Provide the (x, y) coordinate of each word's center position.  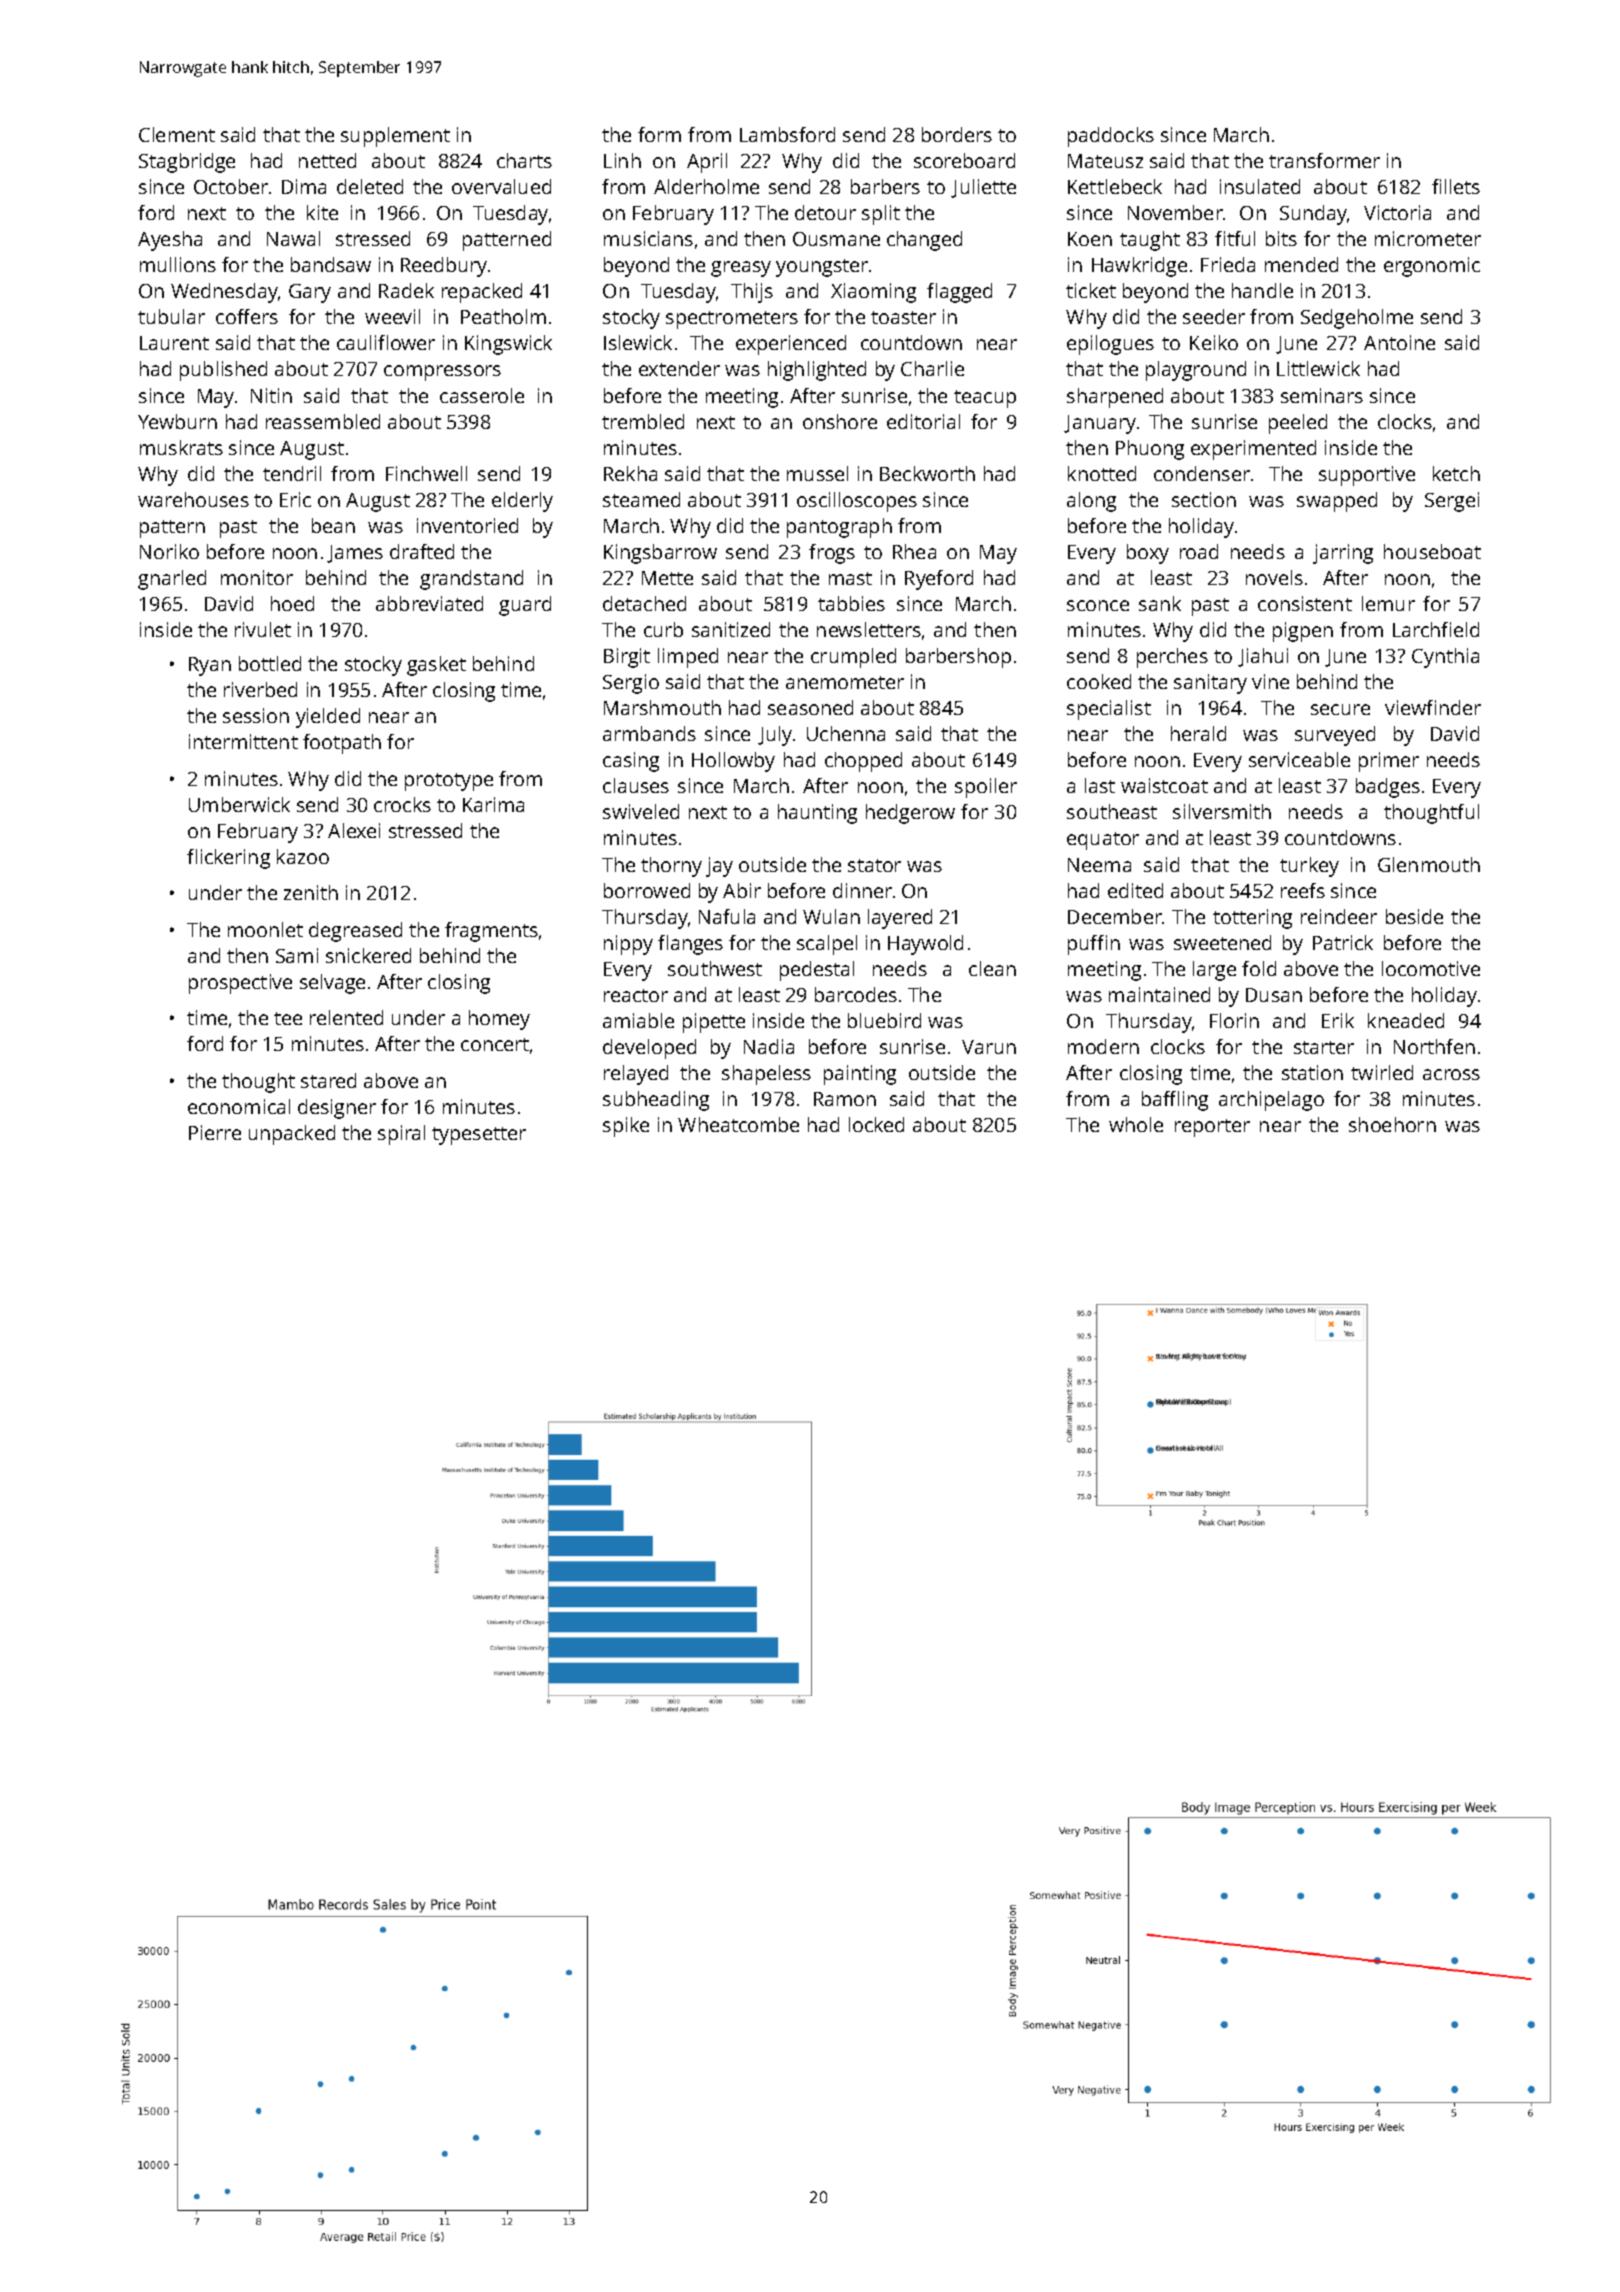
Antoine (1399, 342)
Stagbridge (187, 163)
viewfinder (1433, 707)
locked (876, 1124)
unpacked (292, 1135)
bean (333, 525)
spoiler (986, 788)
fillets (1456, 186)
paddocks (1111, 137)
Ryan (210, 666)
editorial (923, 421)
